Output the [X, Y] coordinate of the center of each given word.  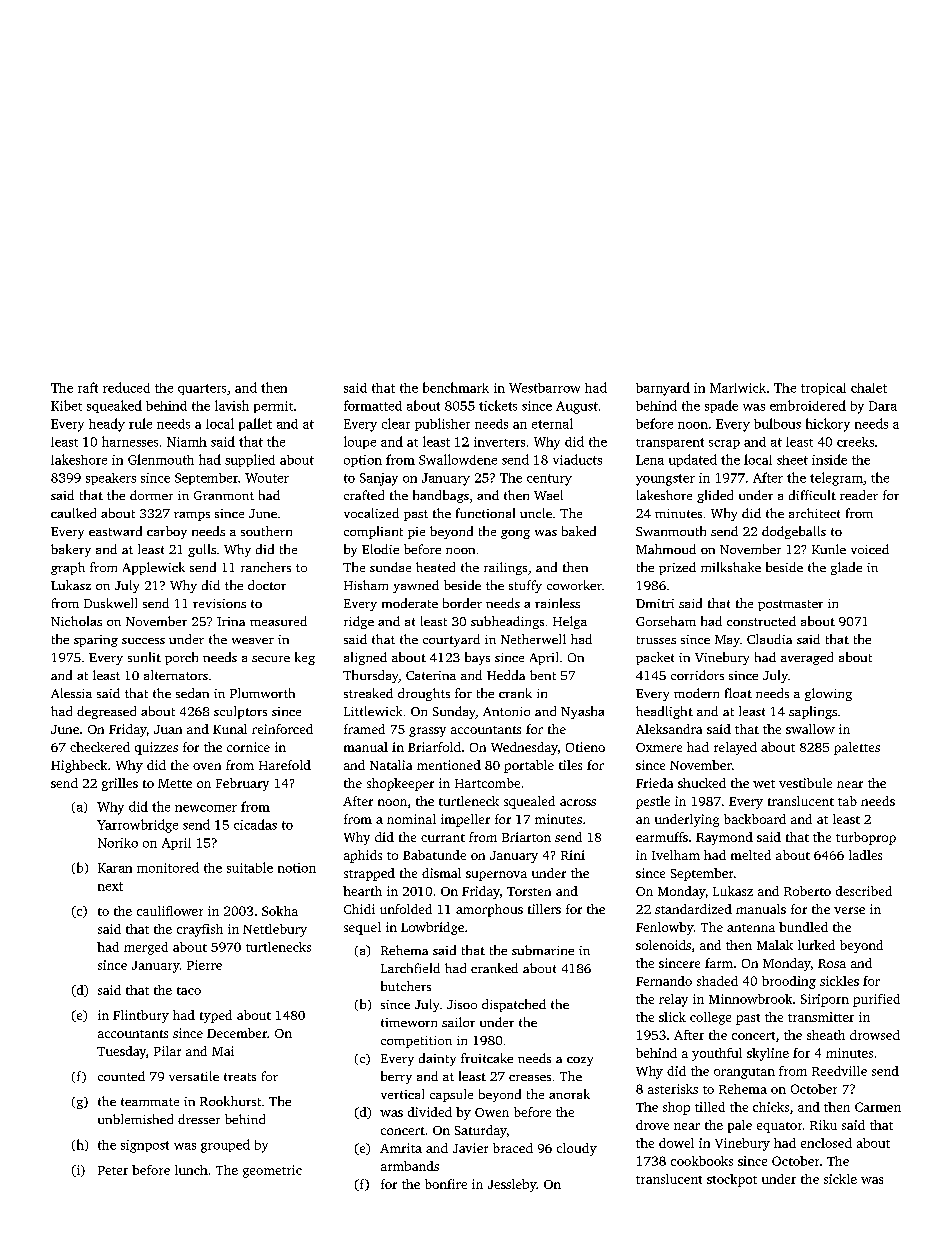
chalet [869, 388]
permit [273, 407]
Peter [113, 1170]
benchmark [456, 387]
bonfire [446, 1184]
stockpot [732, 1180]
